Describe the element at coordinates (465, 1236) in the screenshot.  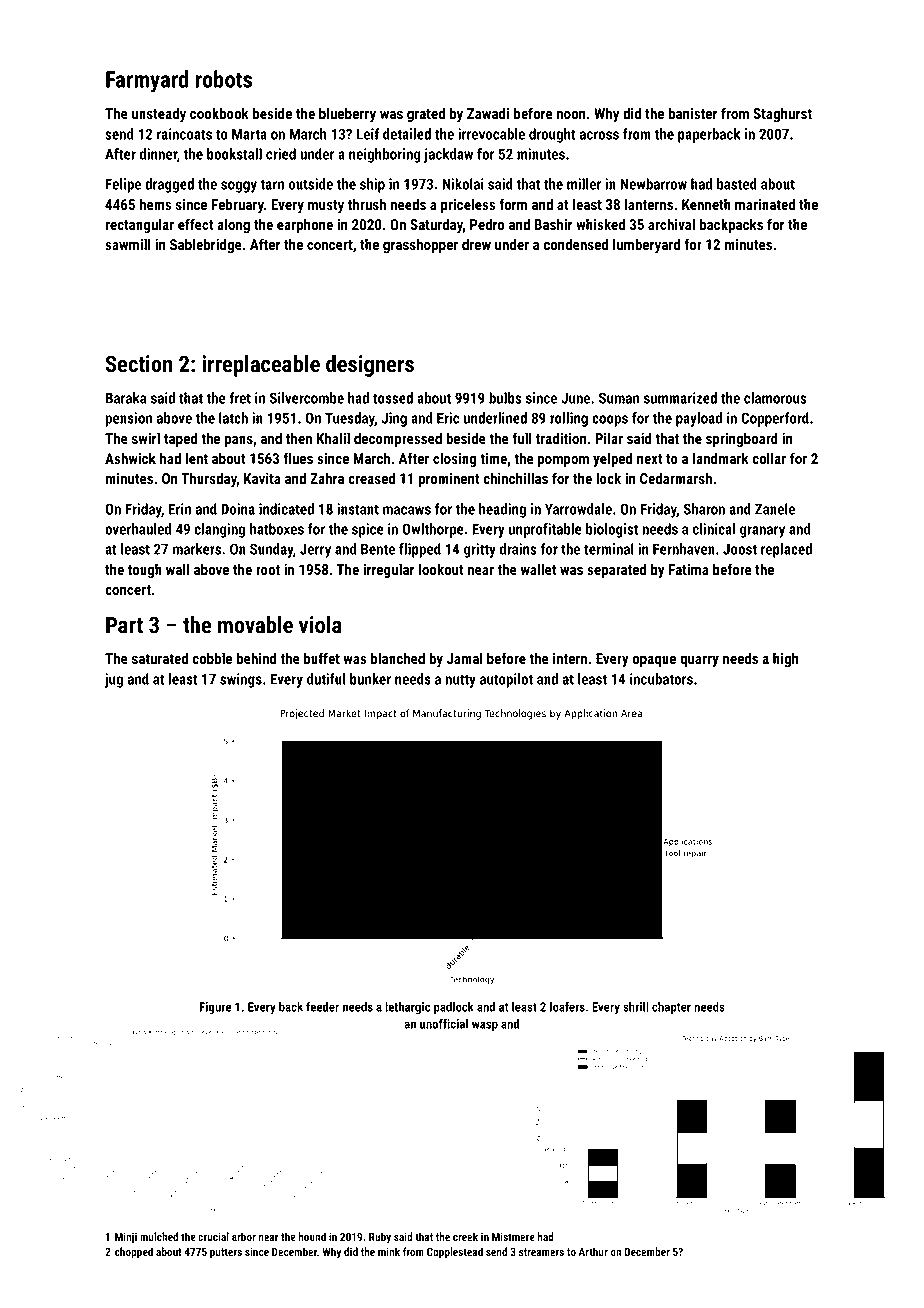
I see `creek` at that location.
